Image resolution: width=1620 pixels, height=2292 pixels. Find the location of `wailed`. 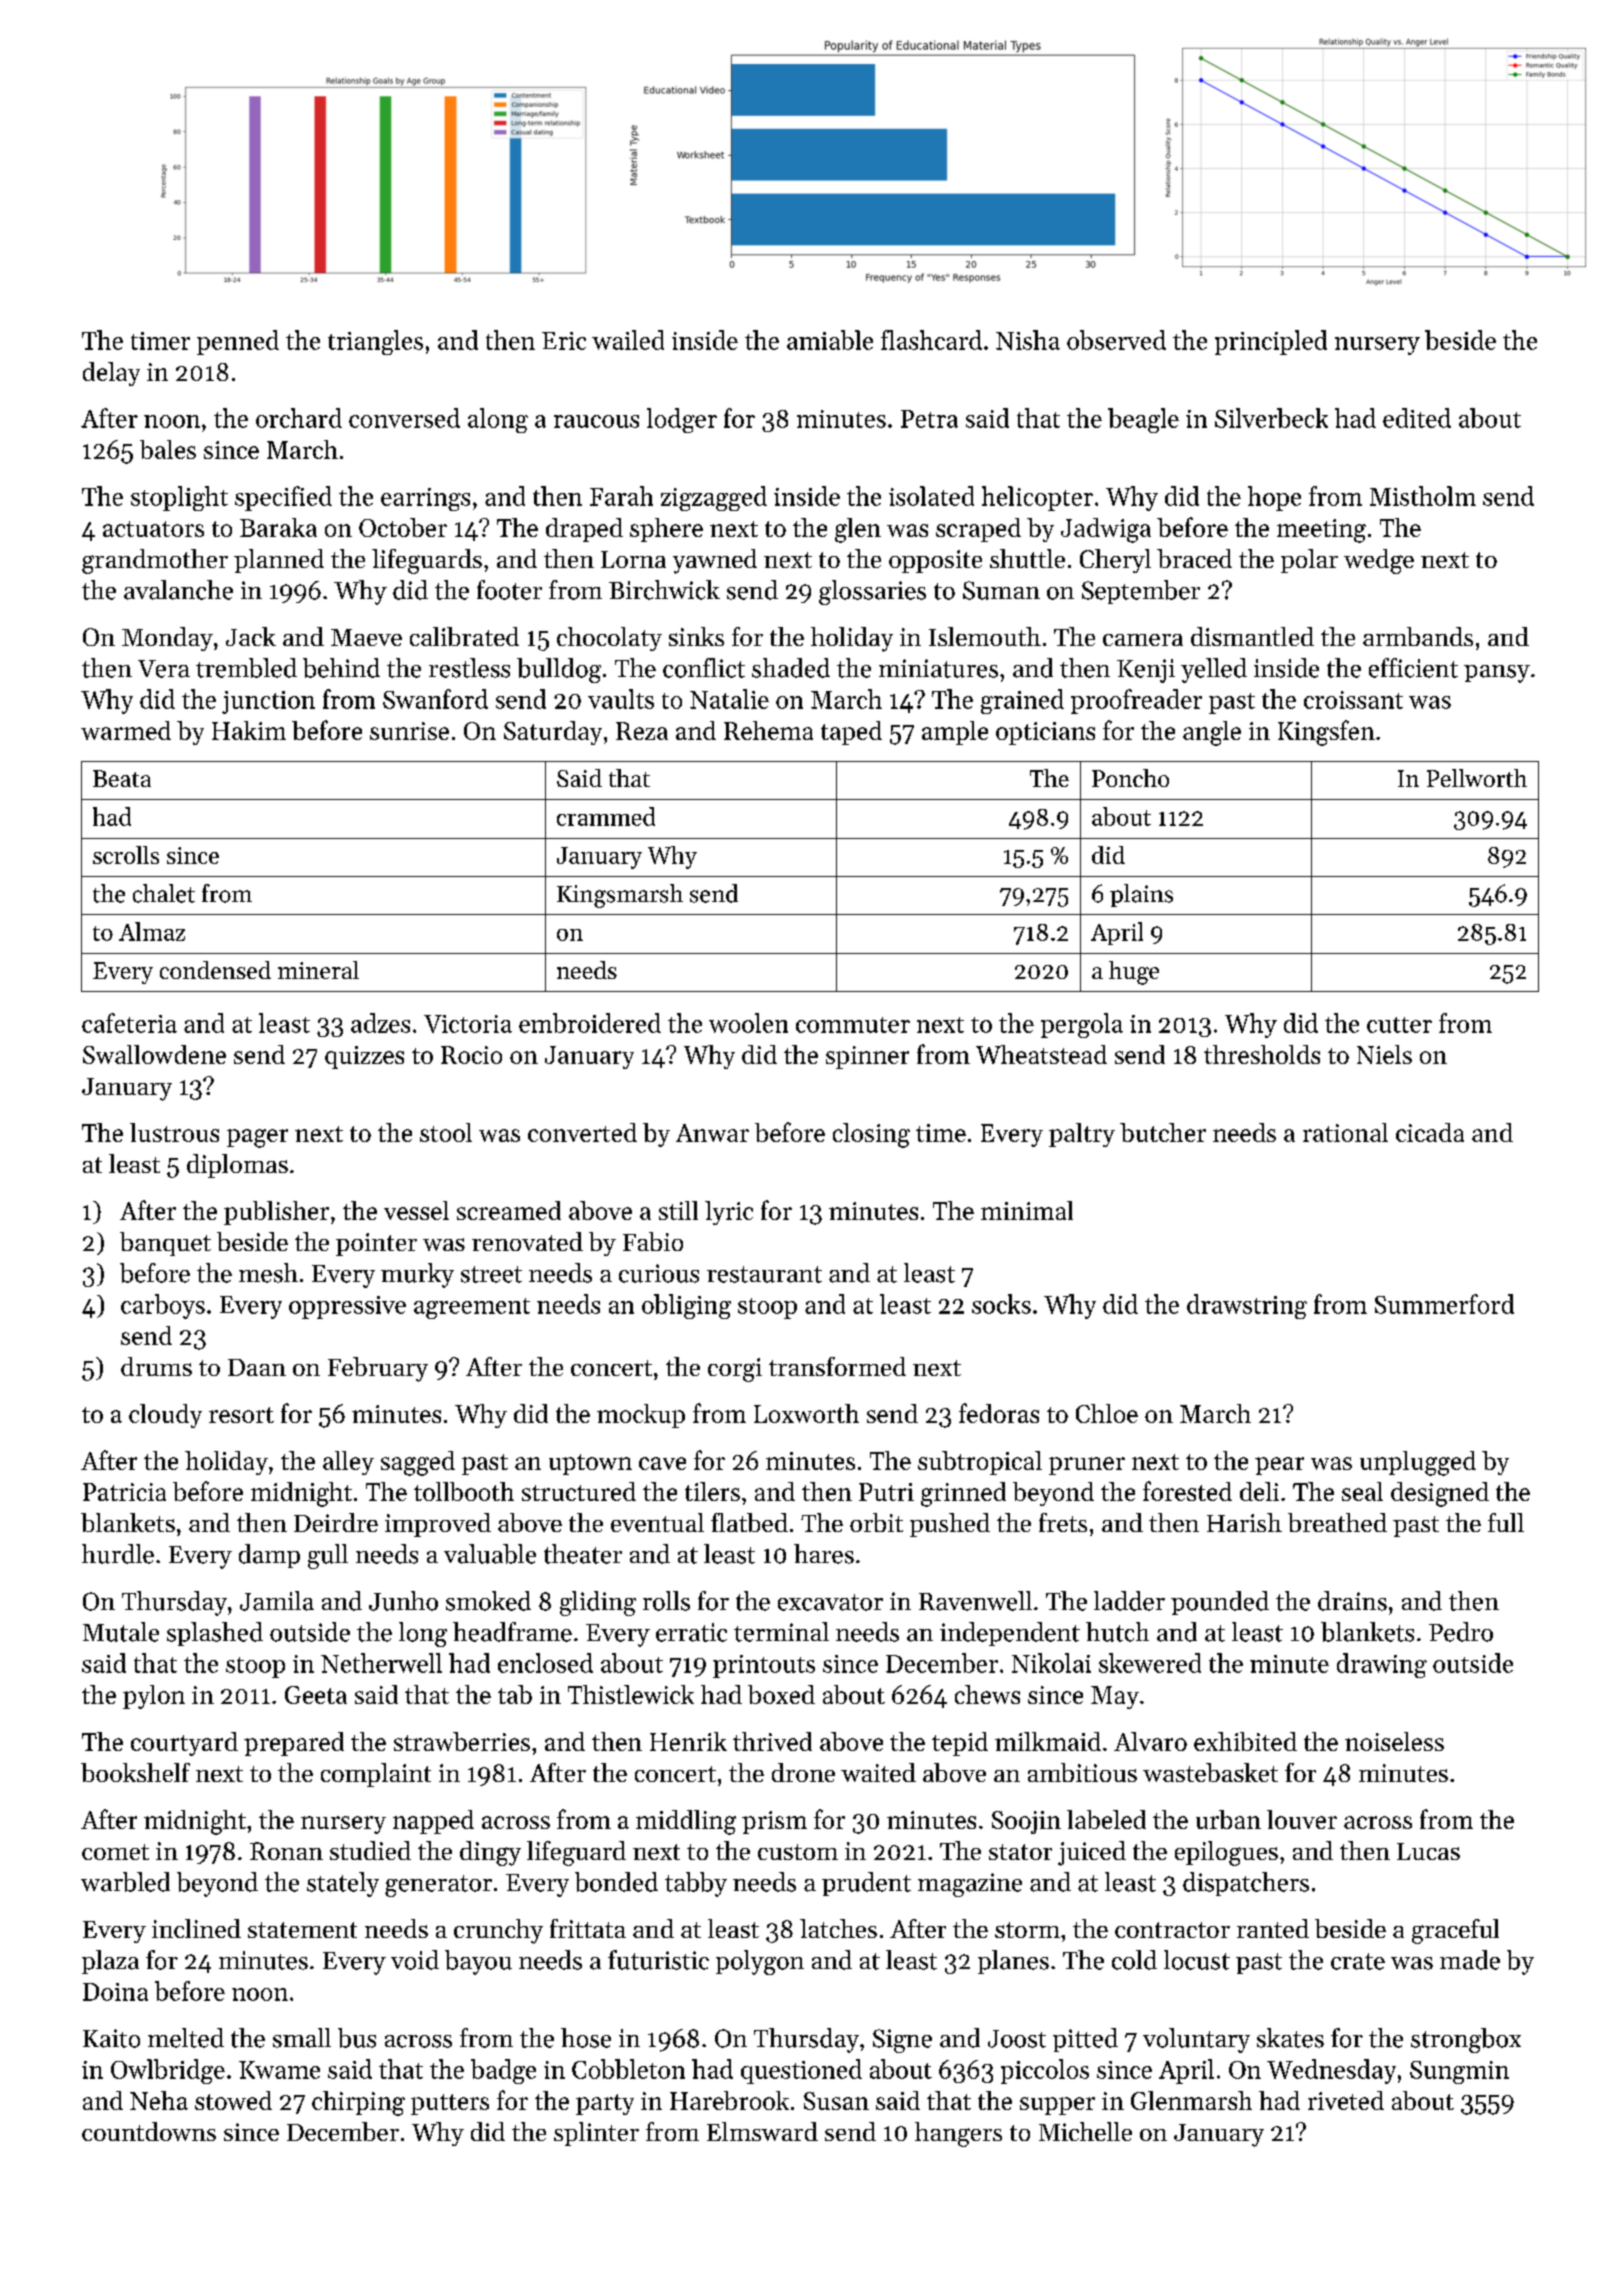

wailed is located at coordinates (628, 340).
